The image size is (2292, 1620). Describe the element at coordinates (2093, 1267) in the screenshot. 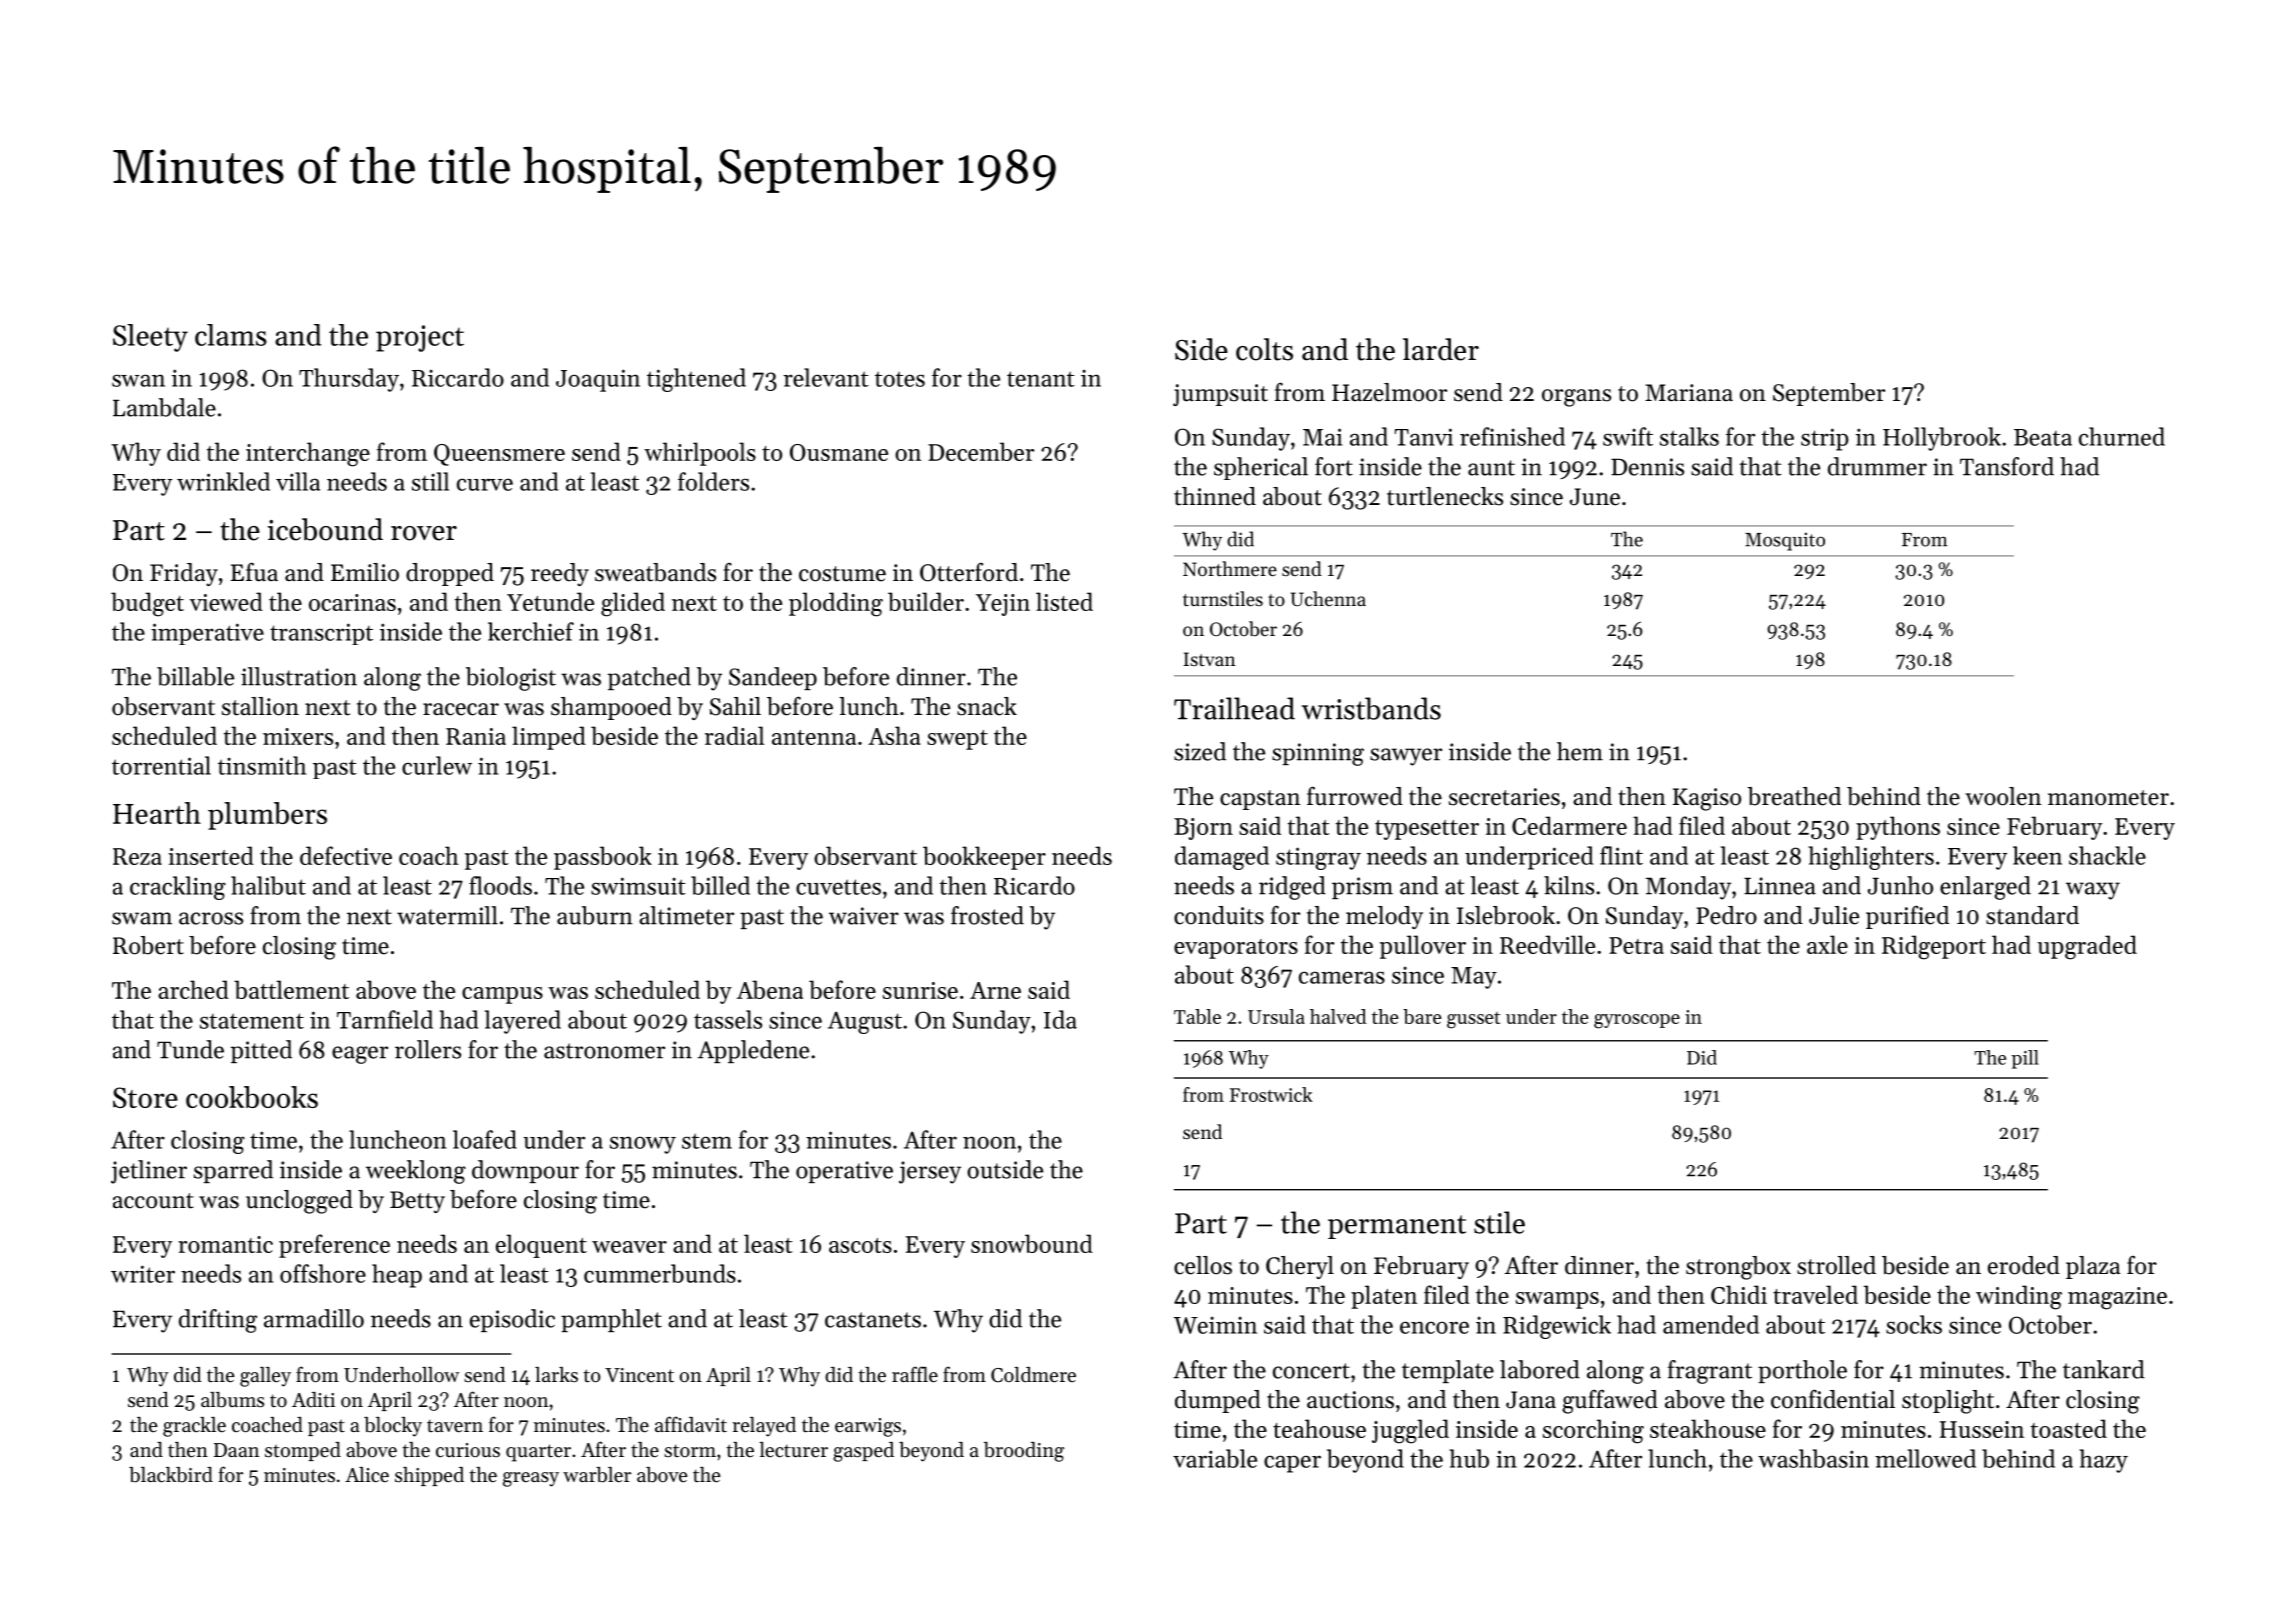

I see `plaza` at that location.
